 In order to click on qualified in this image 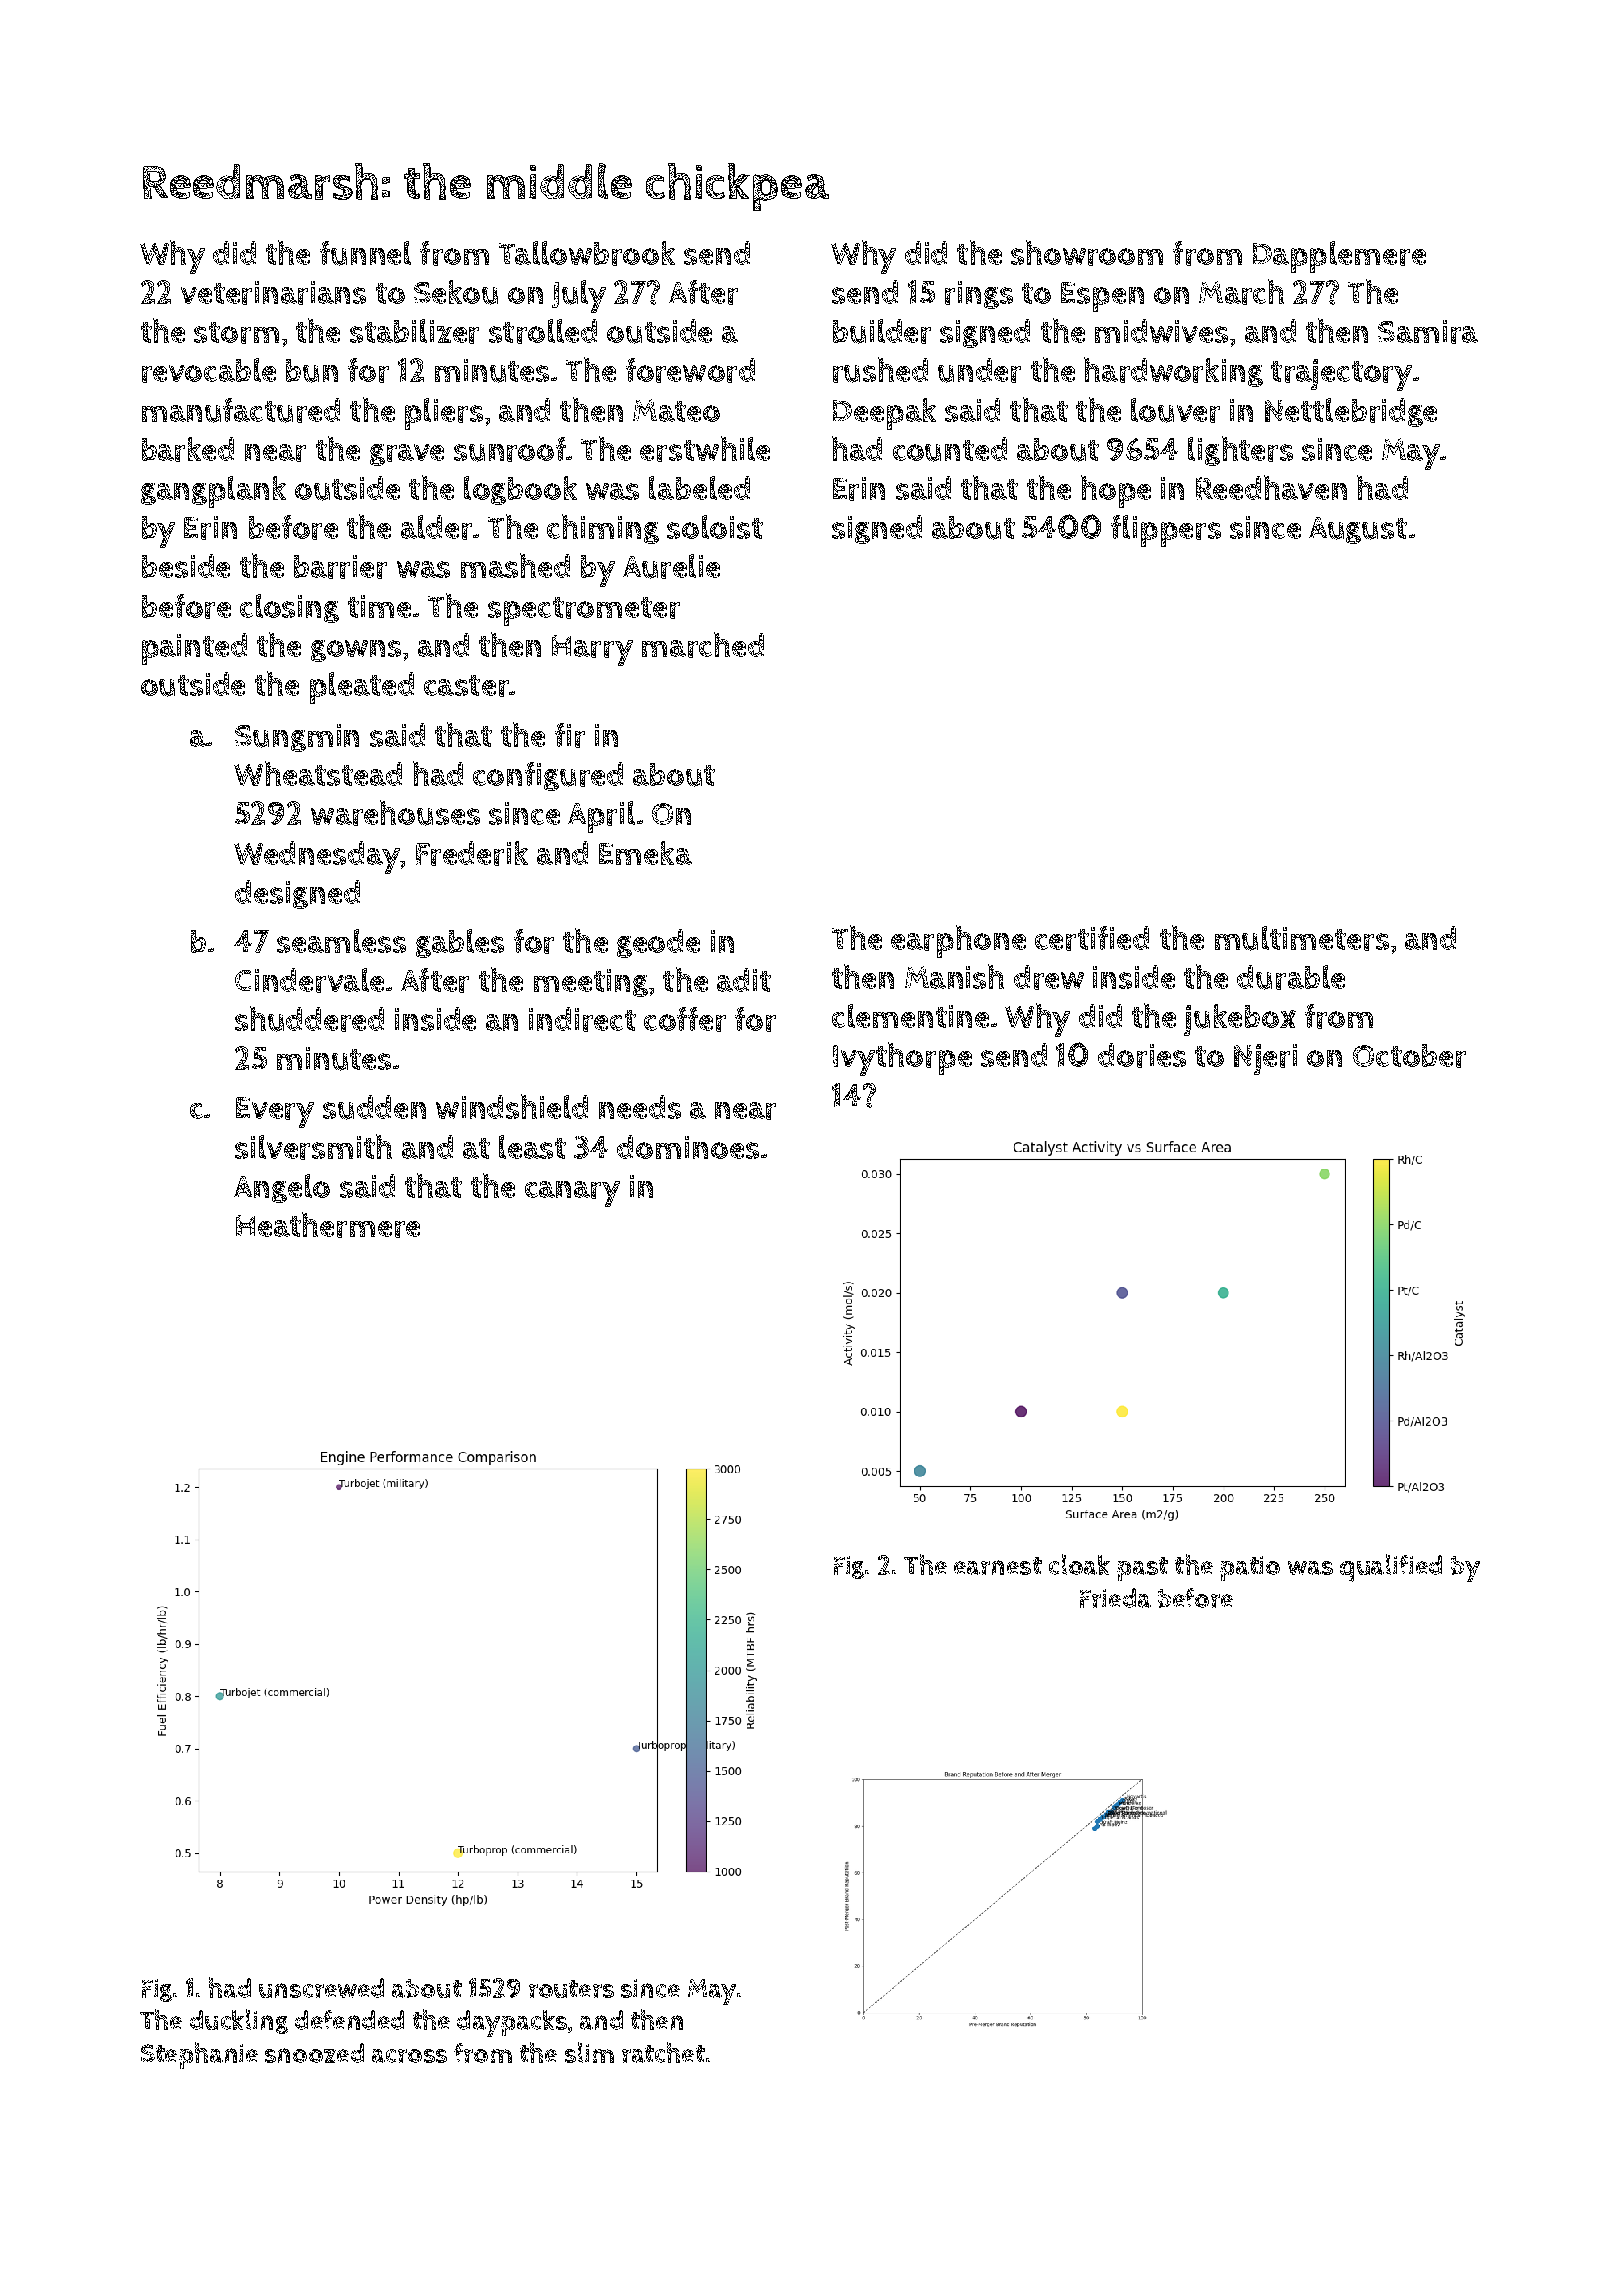, I will do `click(1391, 1568)`.
